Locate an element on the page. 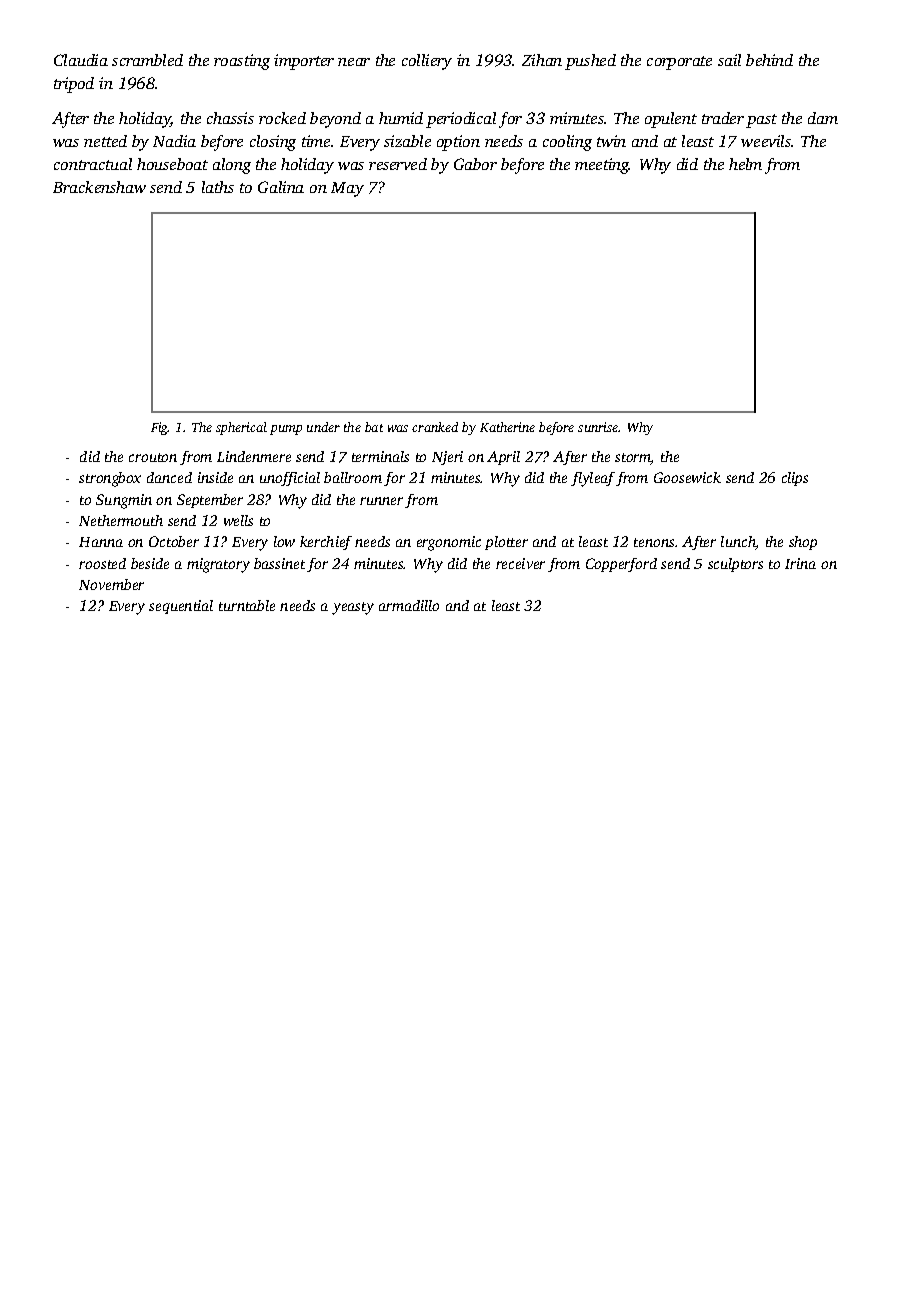  sequential is located at coordinates (181, 607).
